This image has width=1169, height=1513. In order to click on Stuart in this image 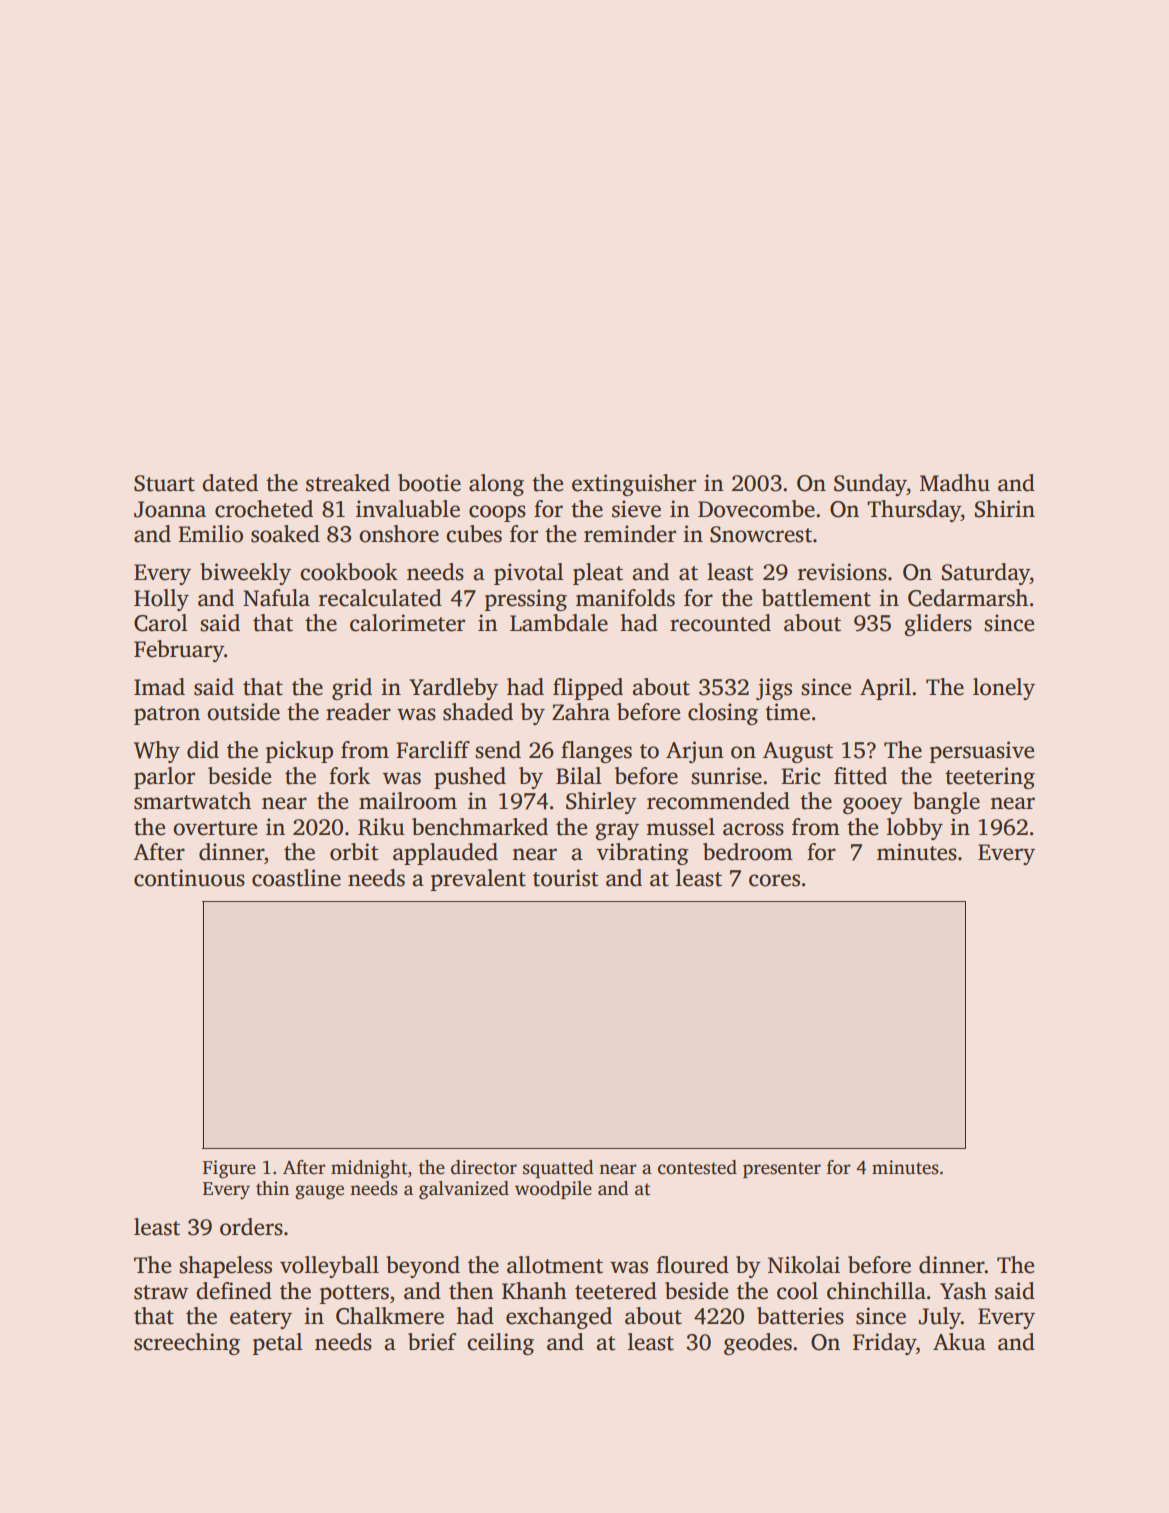, I will do `click(164, 483)`.
